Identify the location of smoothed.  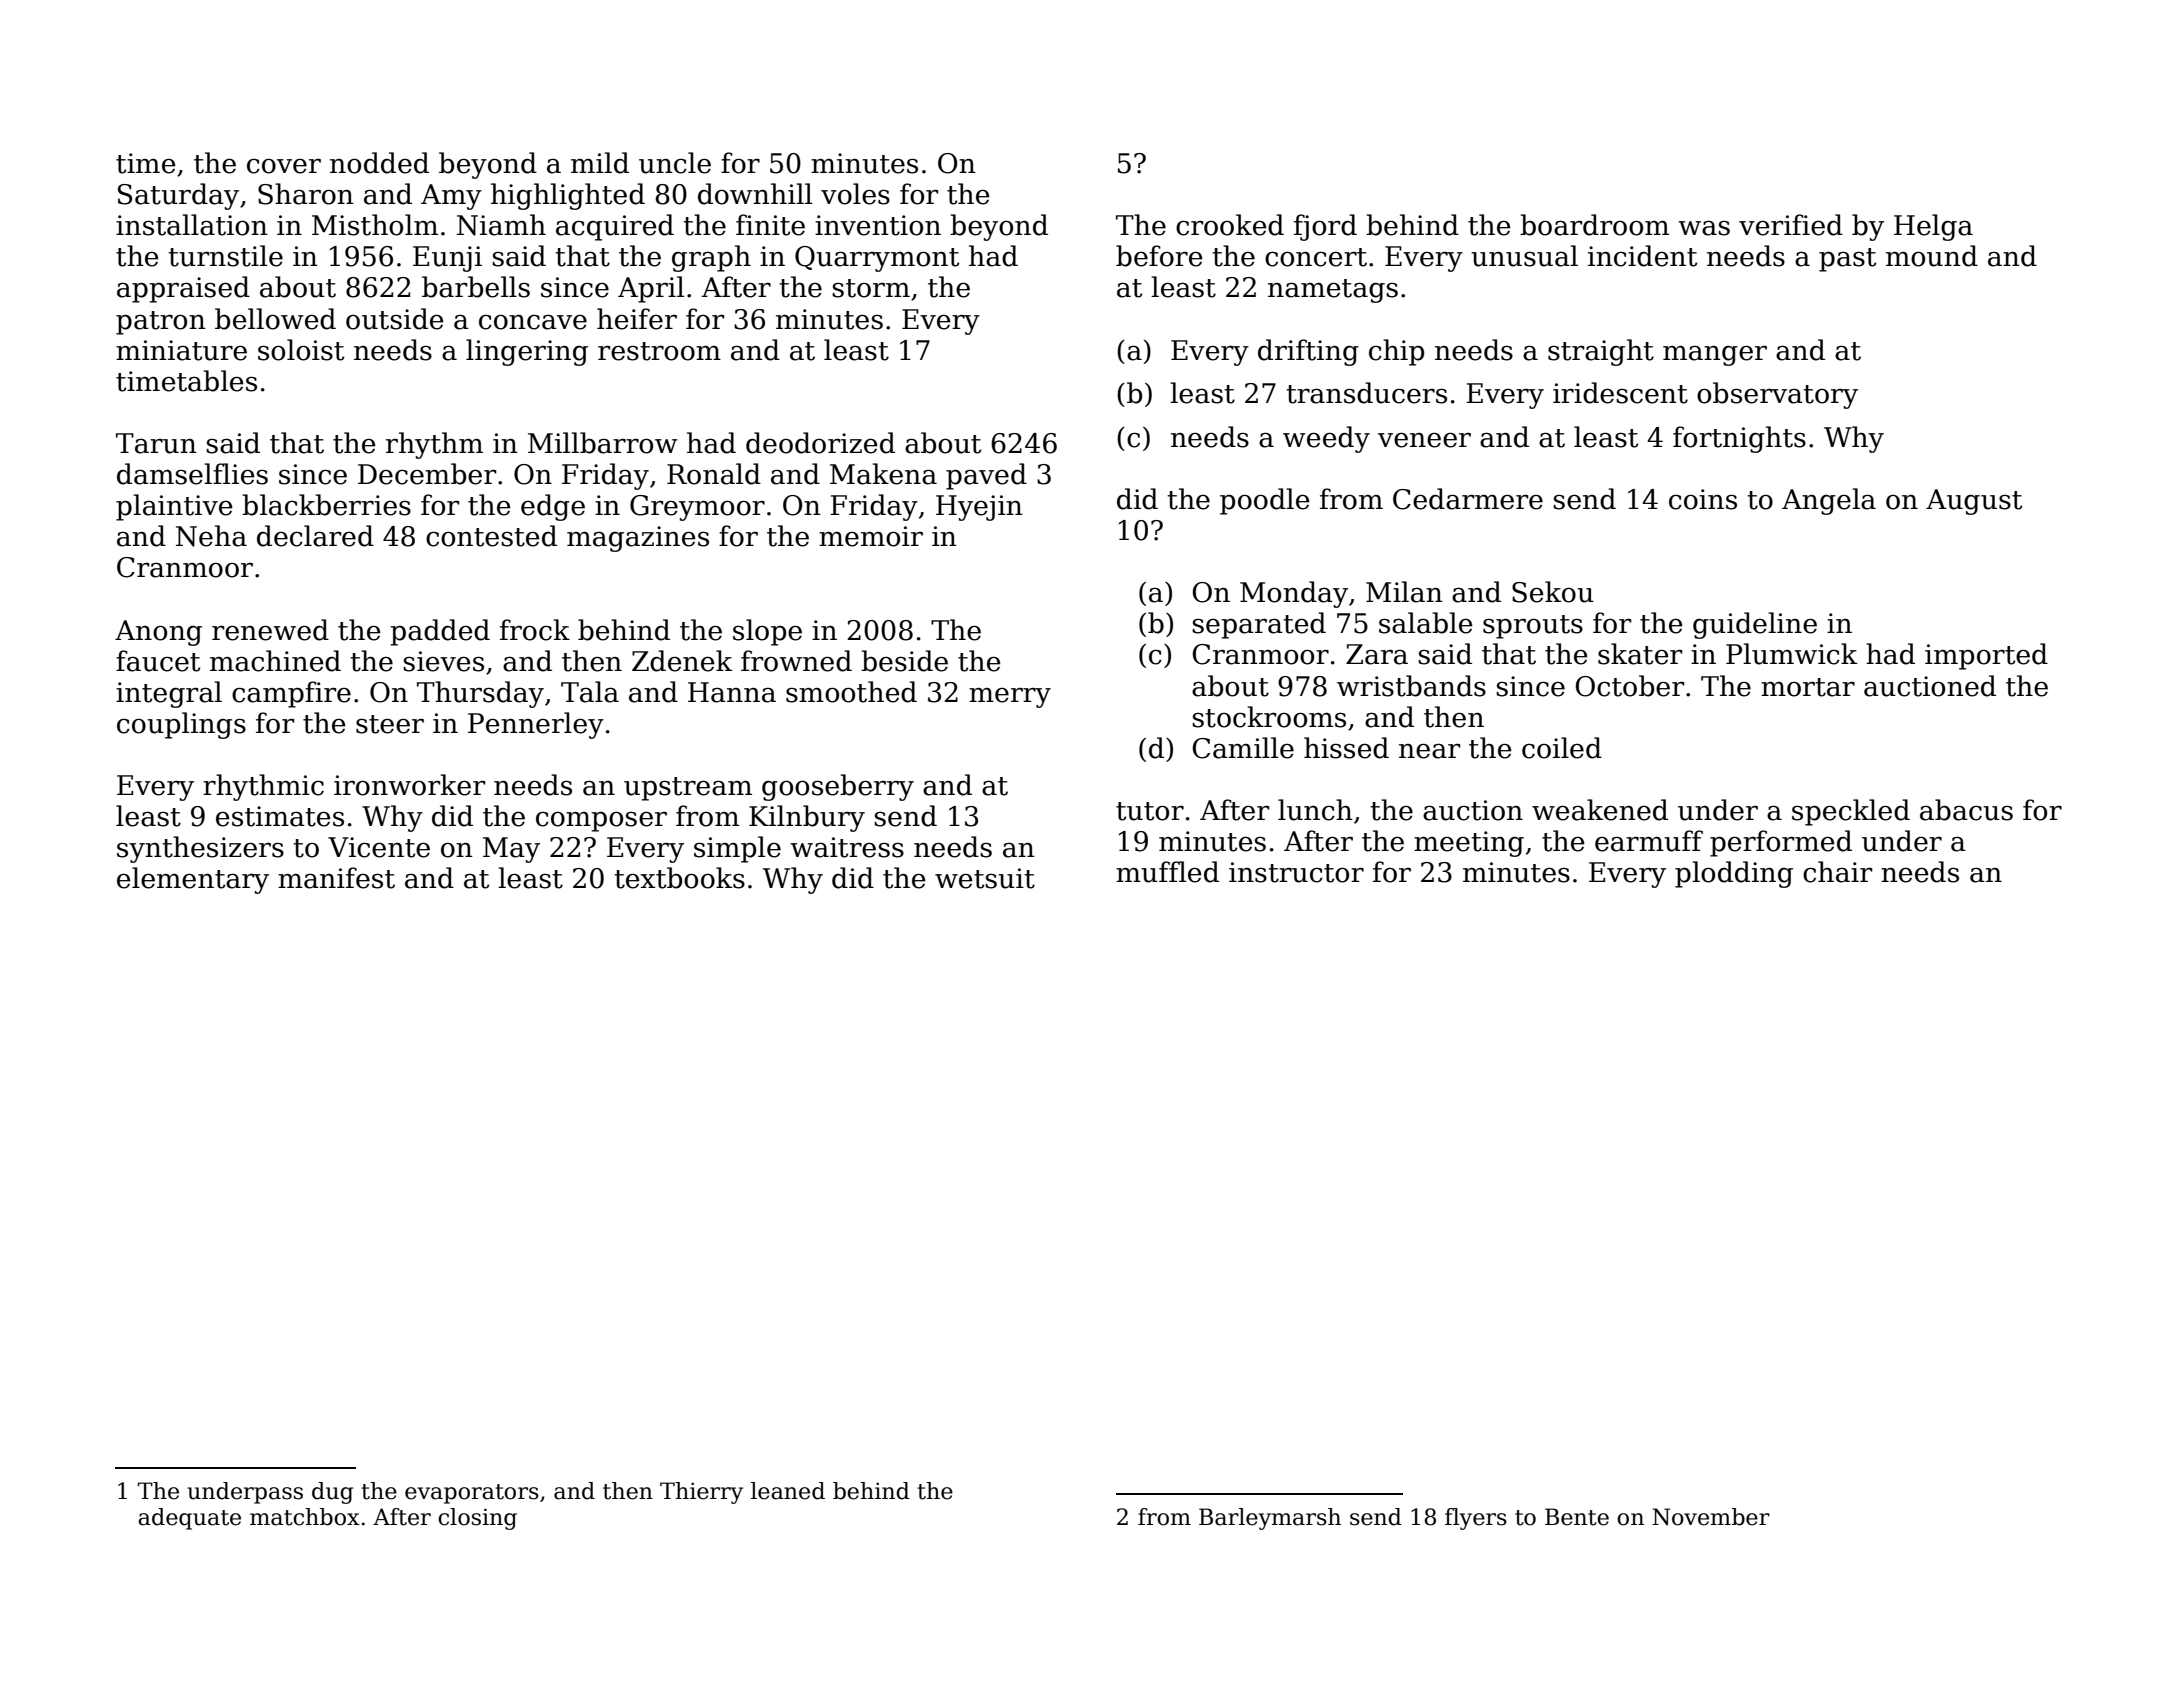
(851, 692).
